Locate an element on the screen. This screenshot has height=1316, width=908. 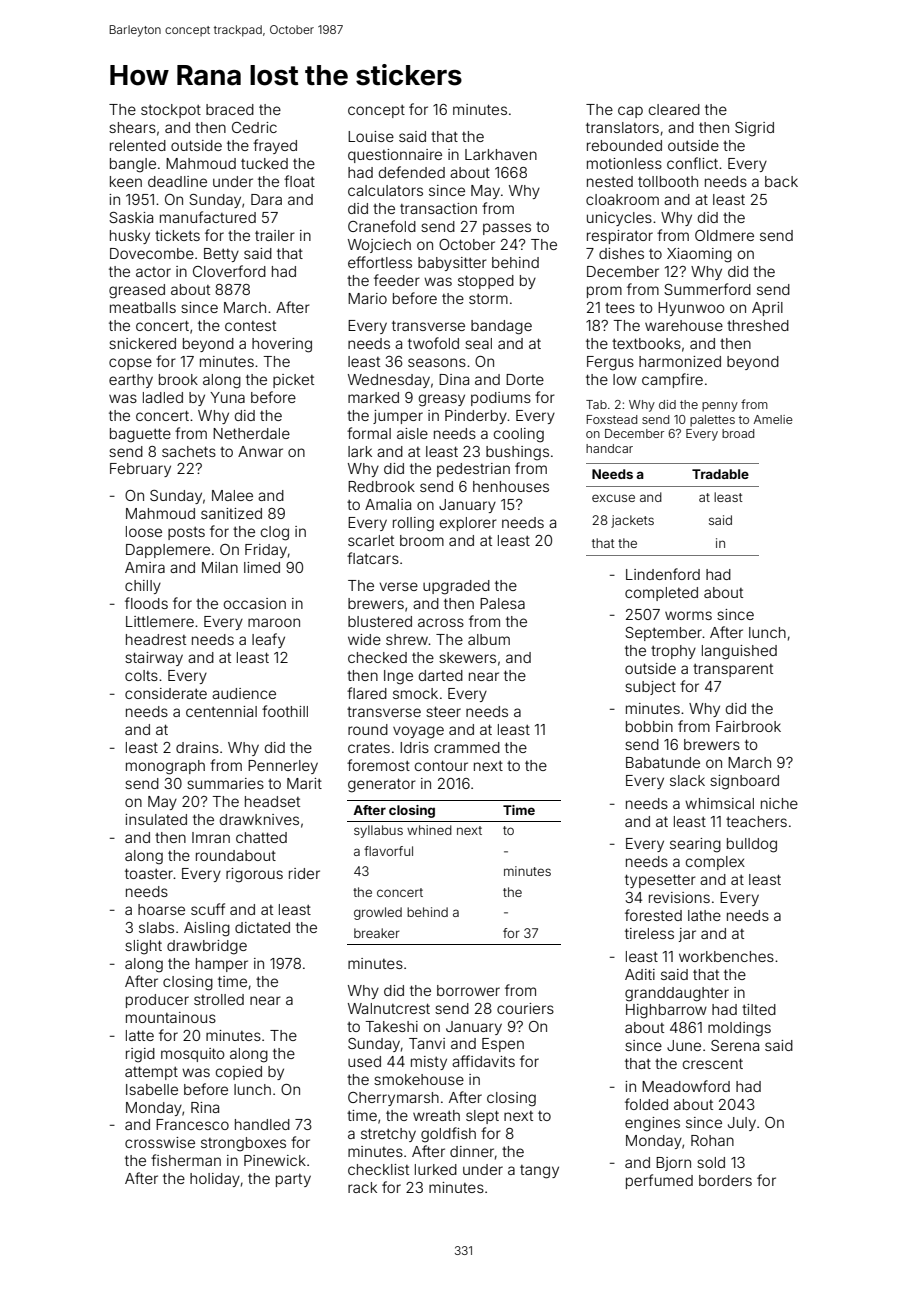
actor is located at coordinates (153, 272).
